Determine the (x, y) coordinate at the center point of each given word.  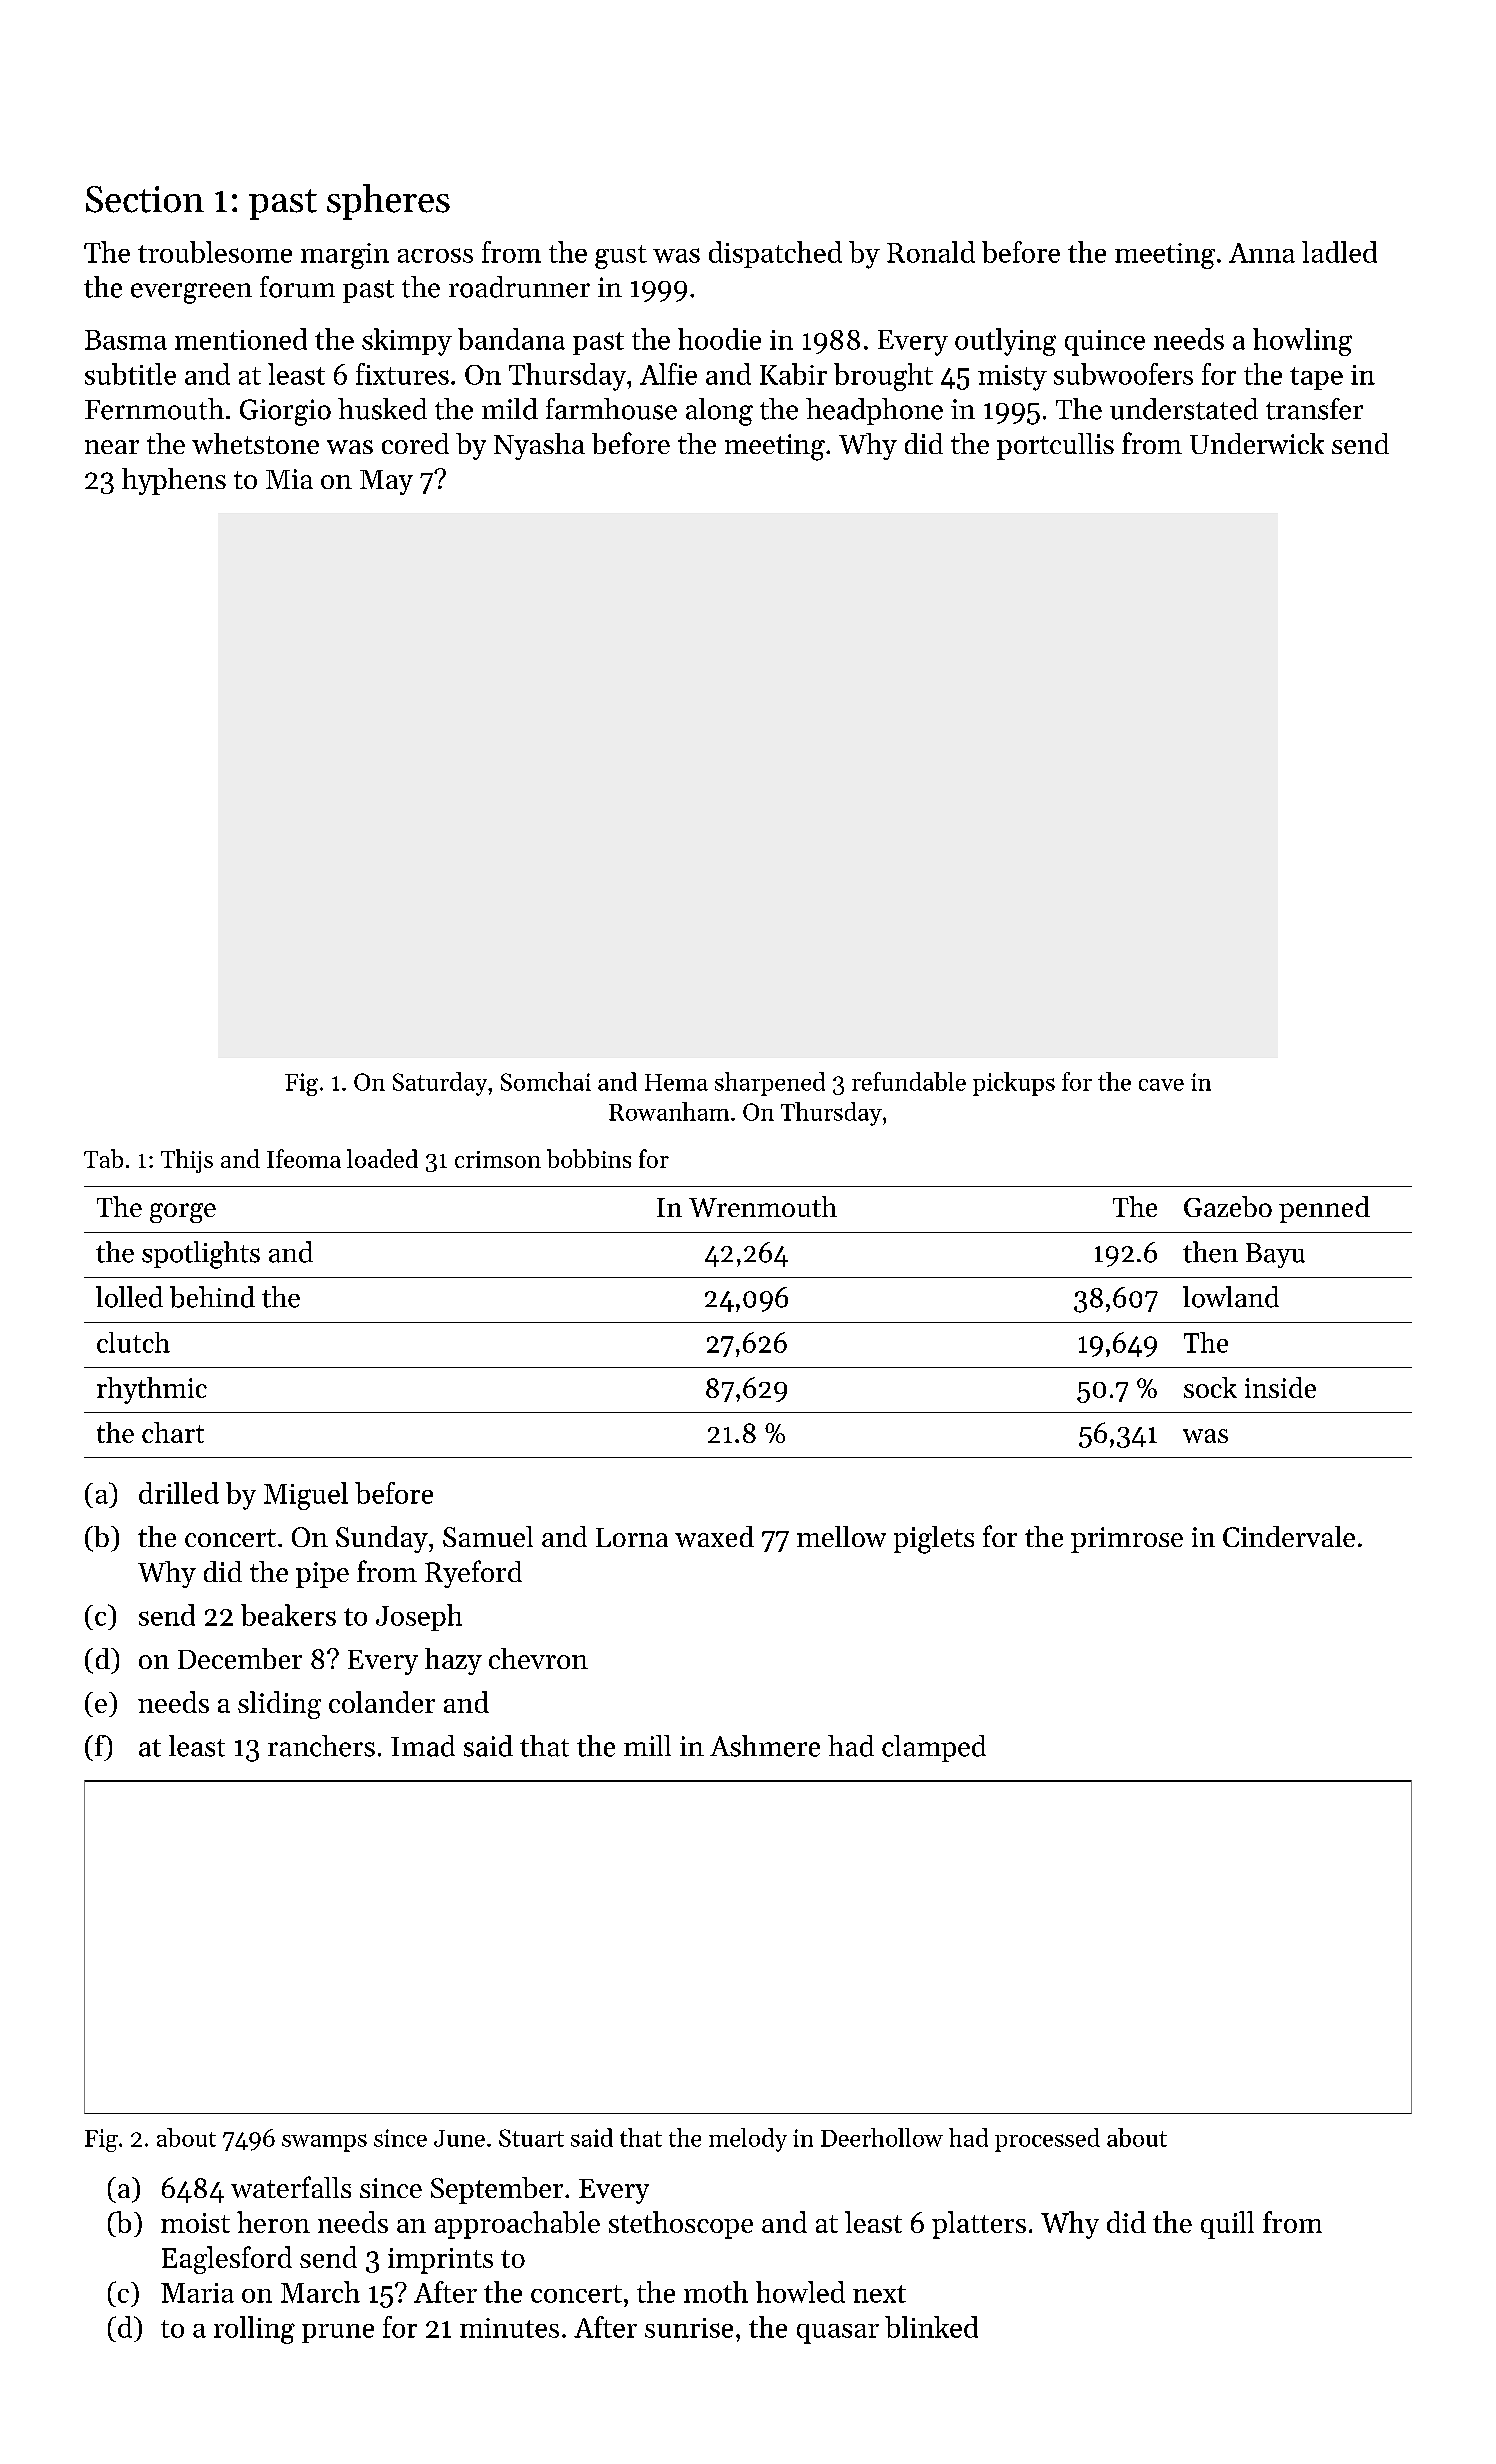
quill (1227, 2225)
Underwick (1257, 443)
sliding (279, 1705)
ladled (1339, 252)
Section (145, 199)
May (386, 482)
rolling (254, 2330)
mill (647, 1745)
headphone (874, 411)
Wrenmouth (763, 1206)
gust (621, 257)
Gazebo (1228, 1206)
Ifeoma (304, 1158)
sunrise (689, 2328)
